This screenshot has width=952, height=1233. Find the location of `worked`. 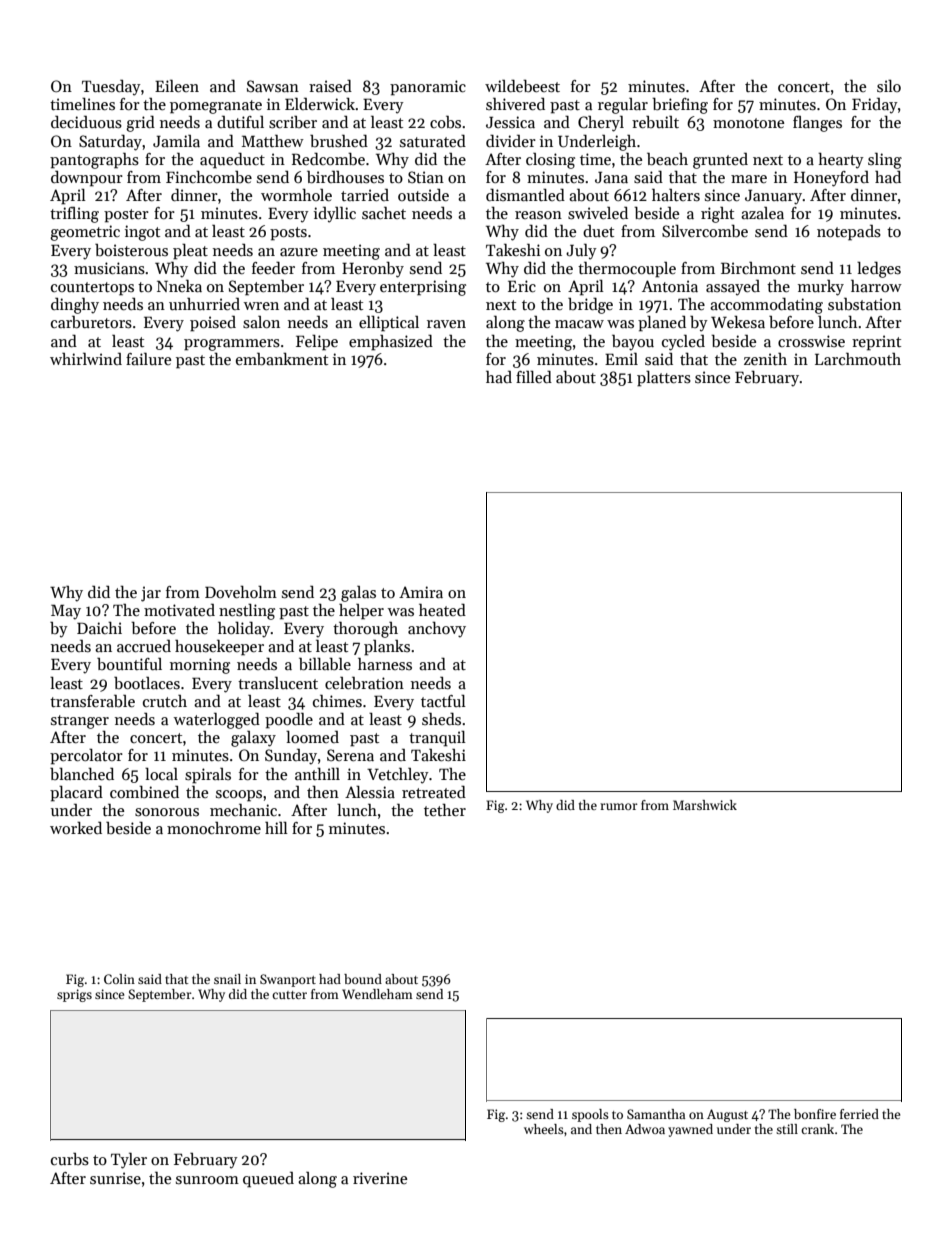

worked is located at coordinates (76, 827).
